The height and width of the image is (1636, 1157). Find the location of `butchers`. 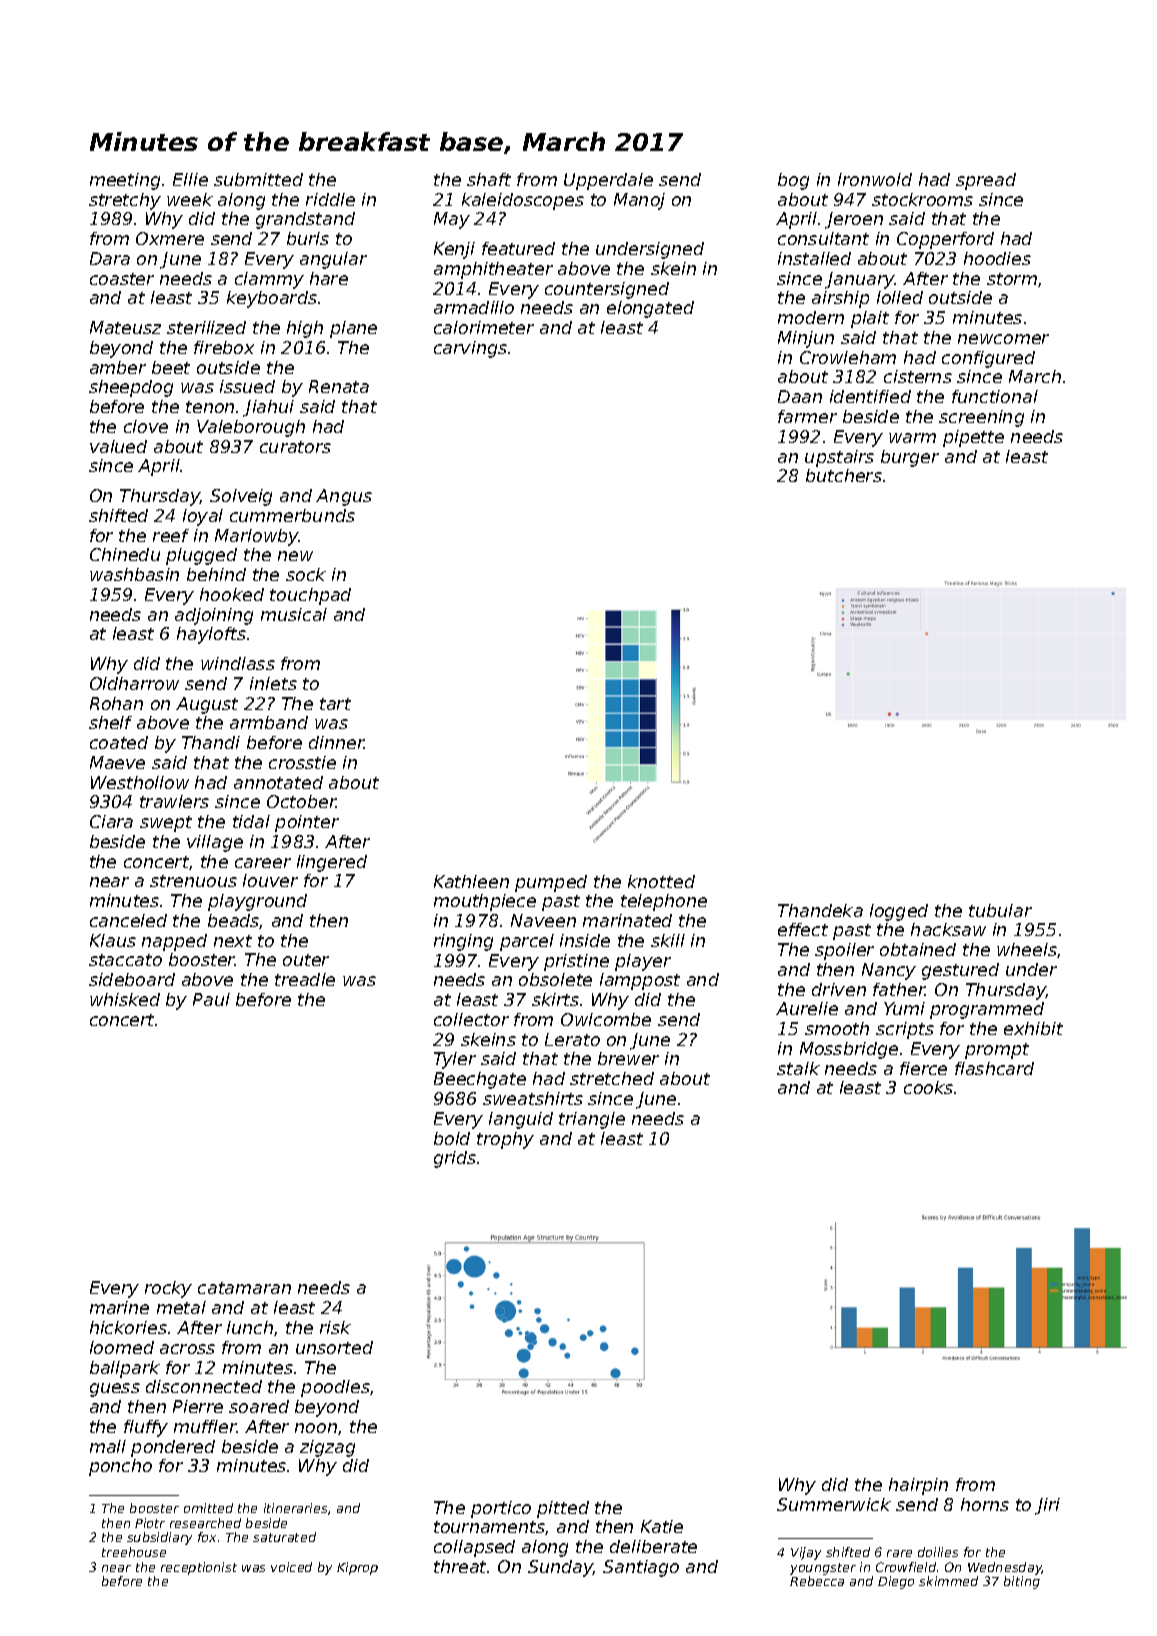

butchers is located at coordinates (844, 475).
